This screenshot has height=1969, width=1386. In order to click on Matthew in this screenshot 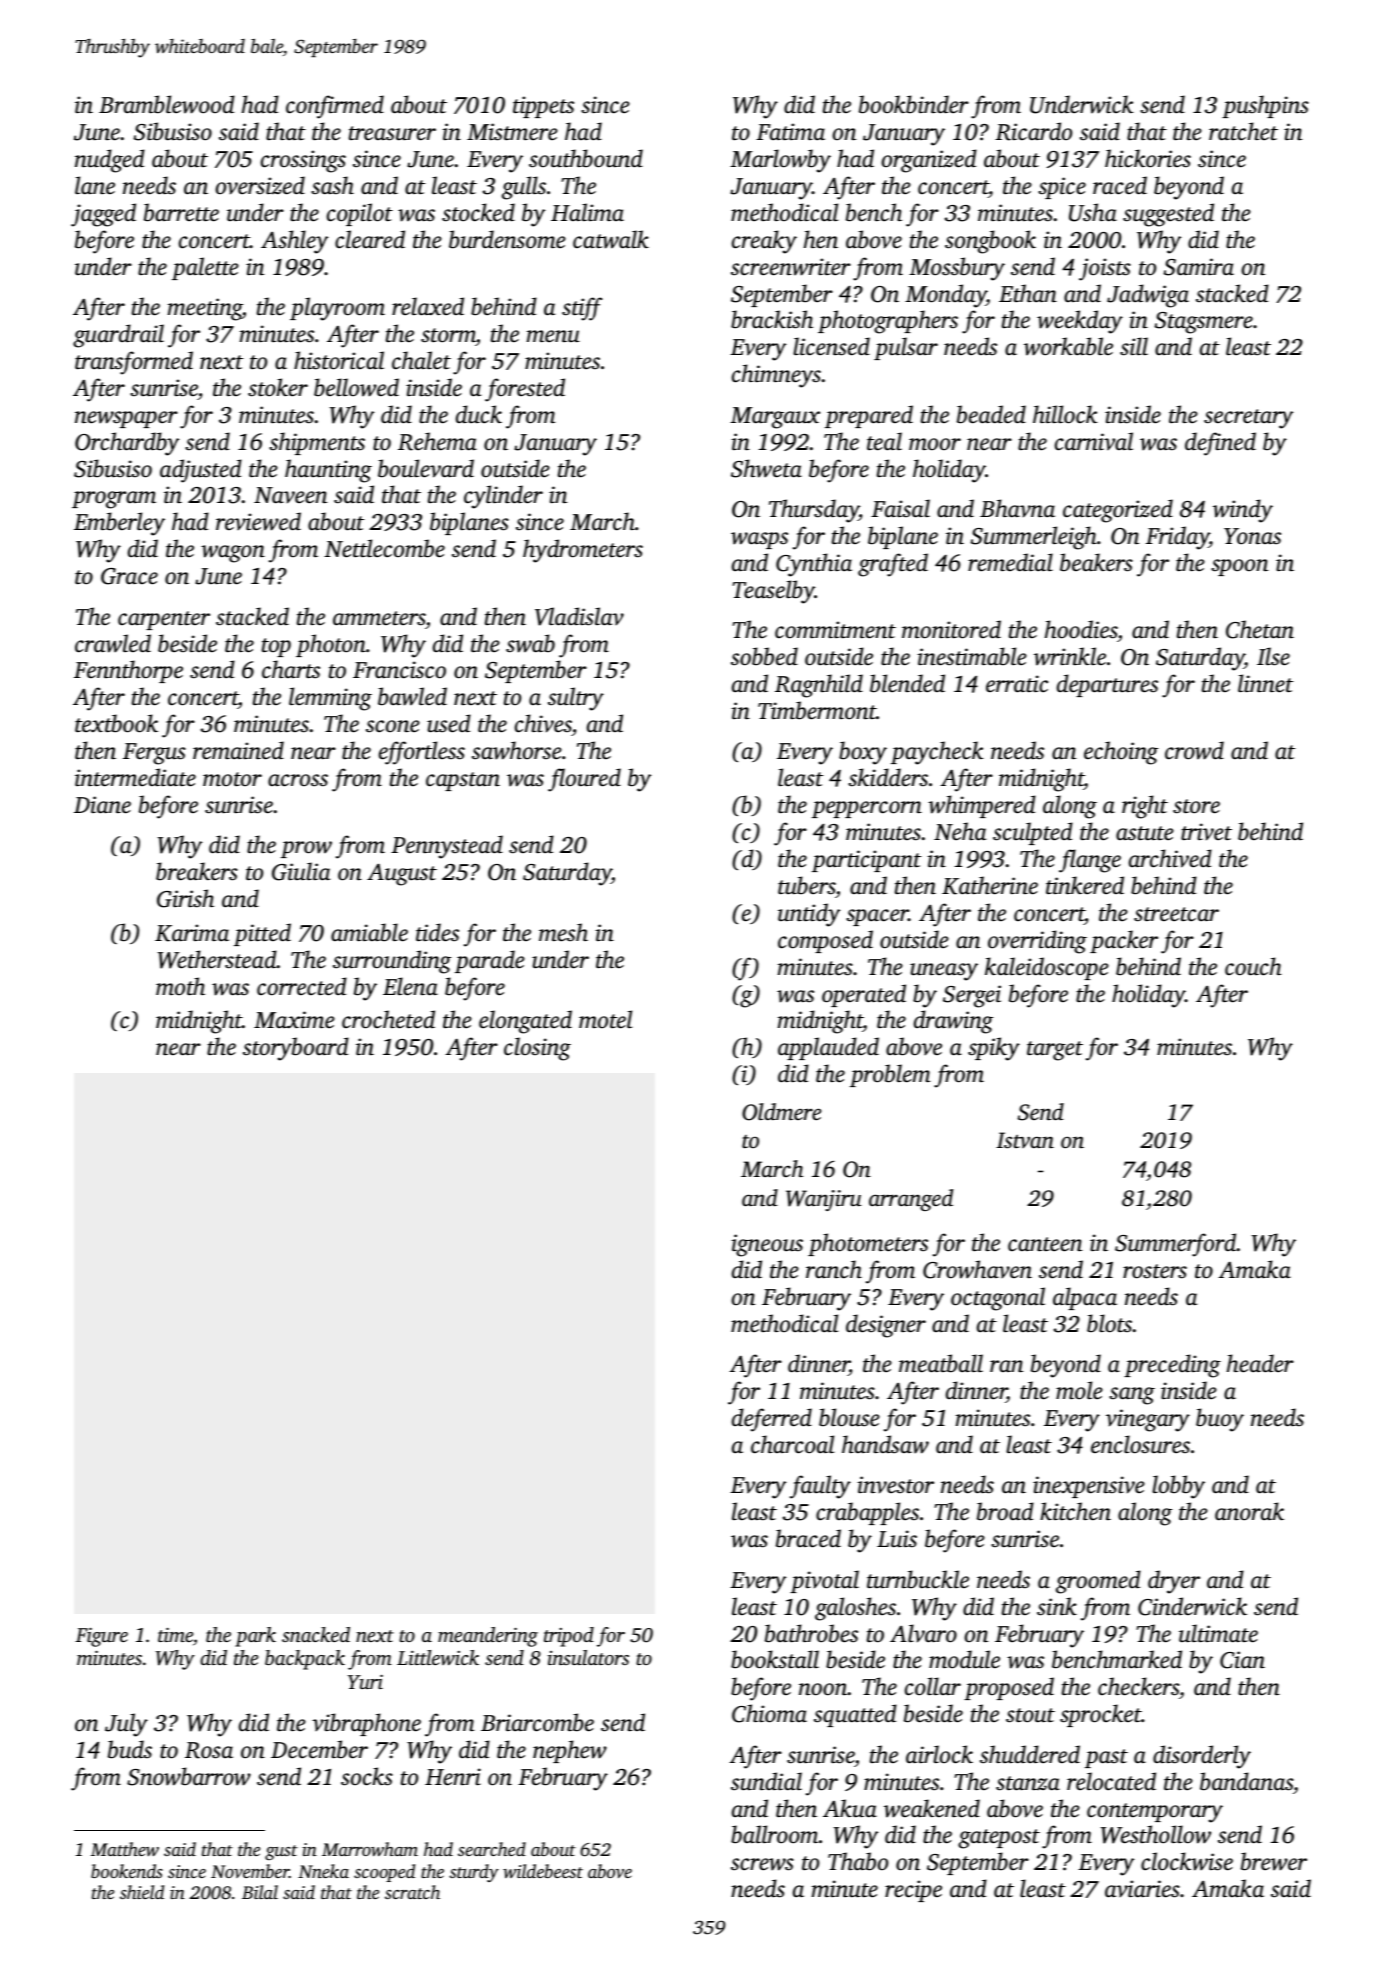, I will do `click(125, 1849)`.
